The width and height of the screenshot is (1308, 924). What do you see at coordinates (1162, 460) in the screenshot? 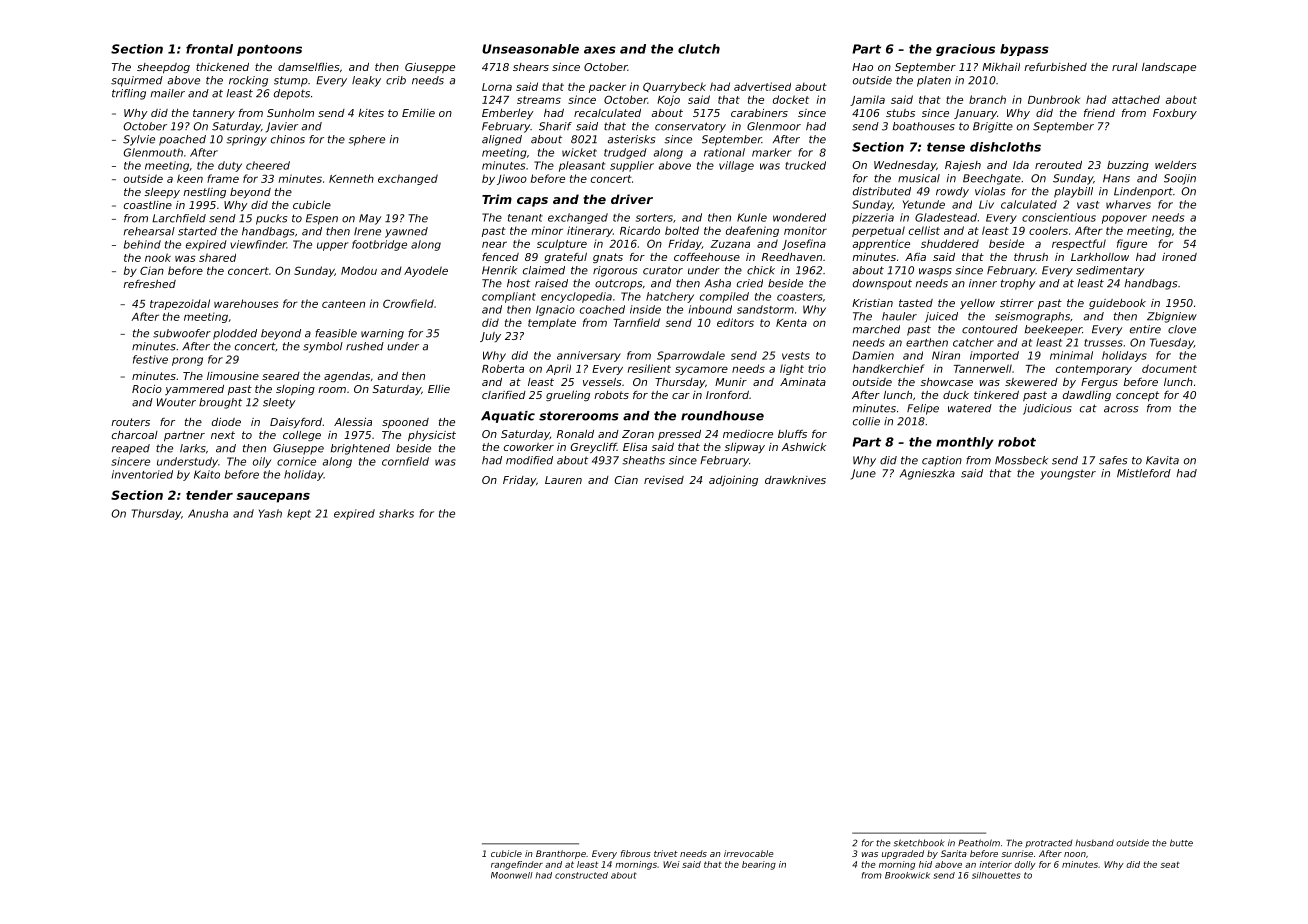
I see `Kavita` at bounding box center [1162, 460].
